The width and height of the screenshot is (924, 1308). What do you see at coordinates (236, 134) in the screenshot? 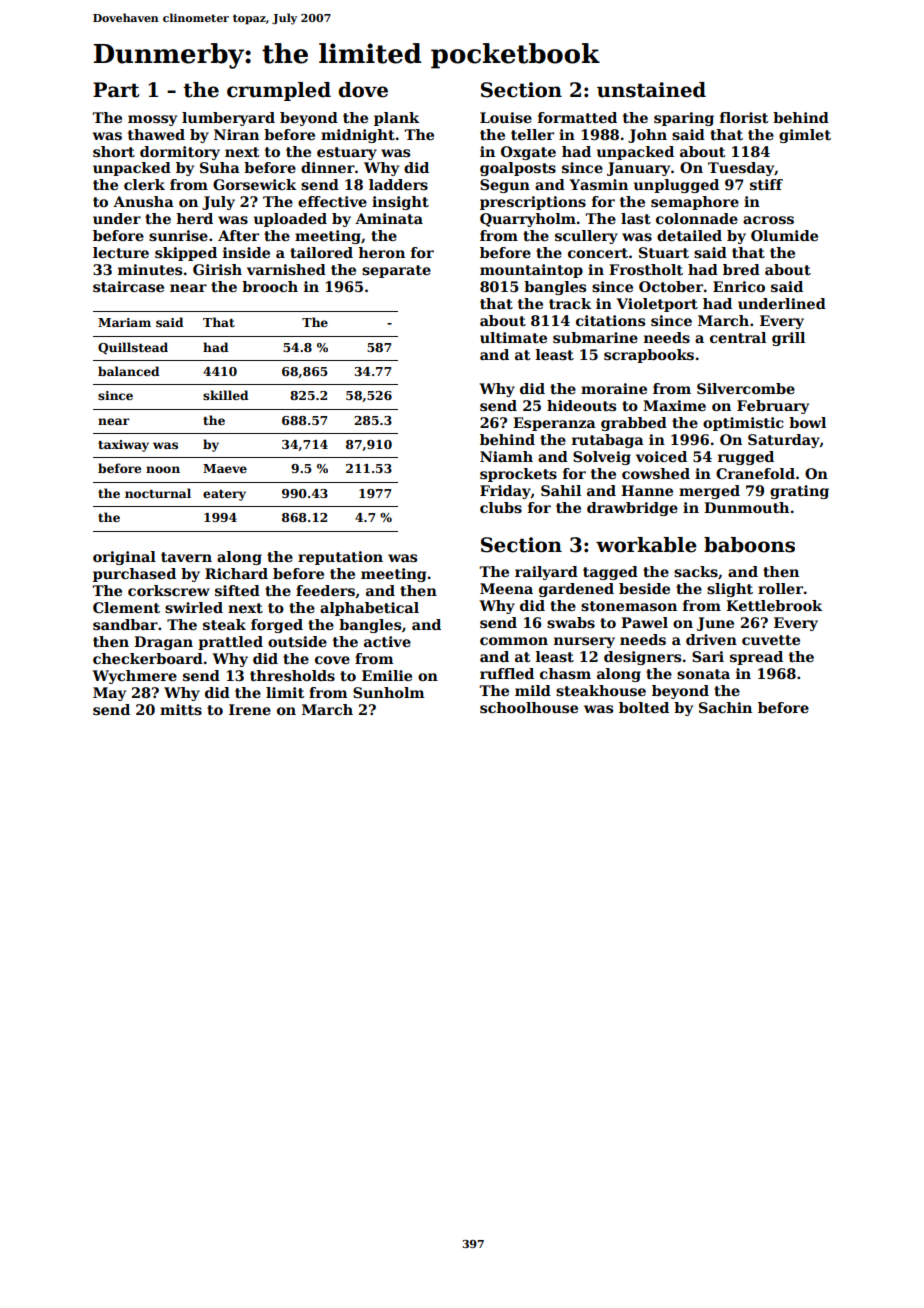
I see `Niran` at bounding box center [236, 134].
